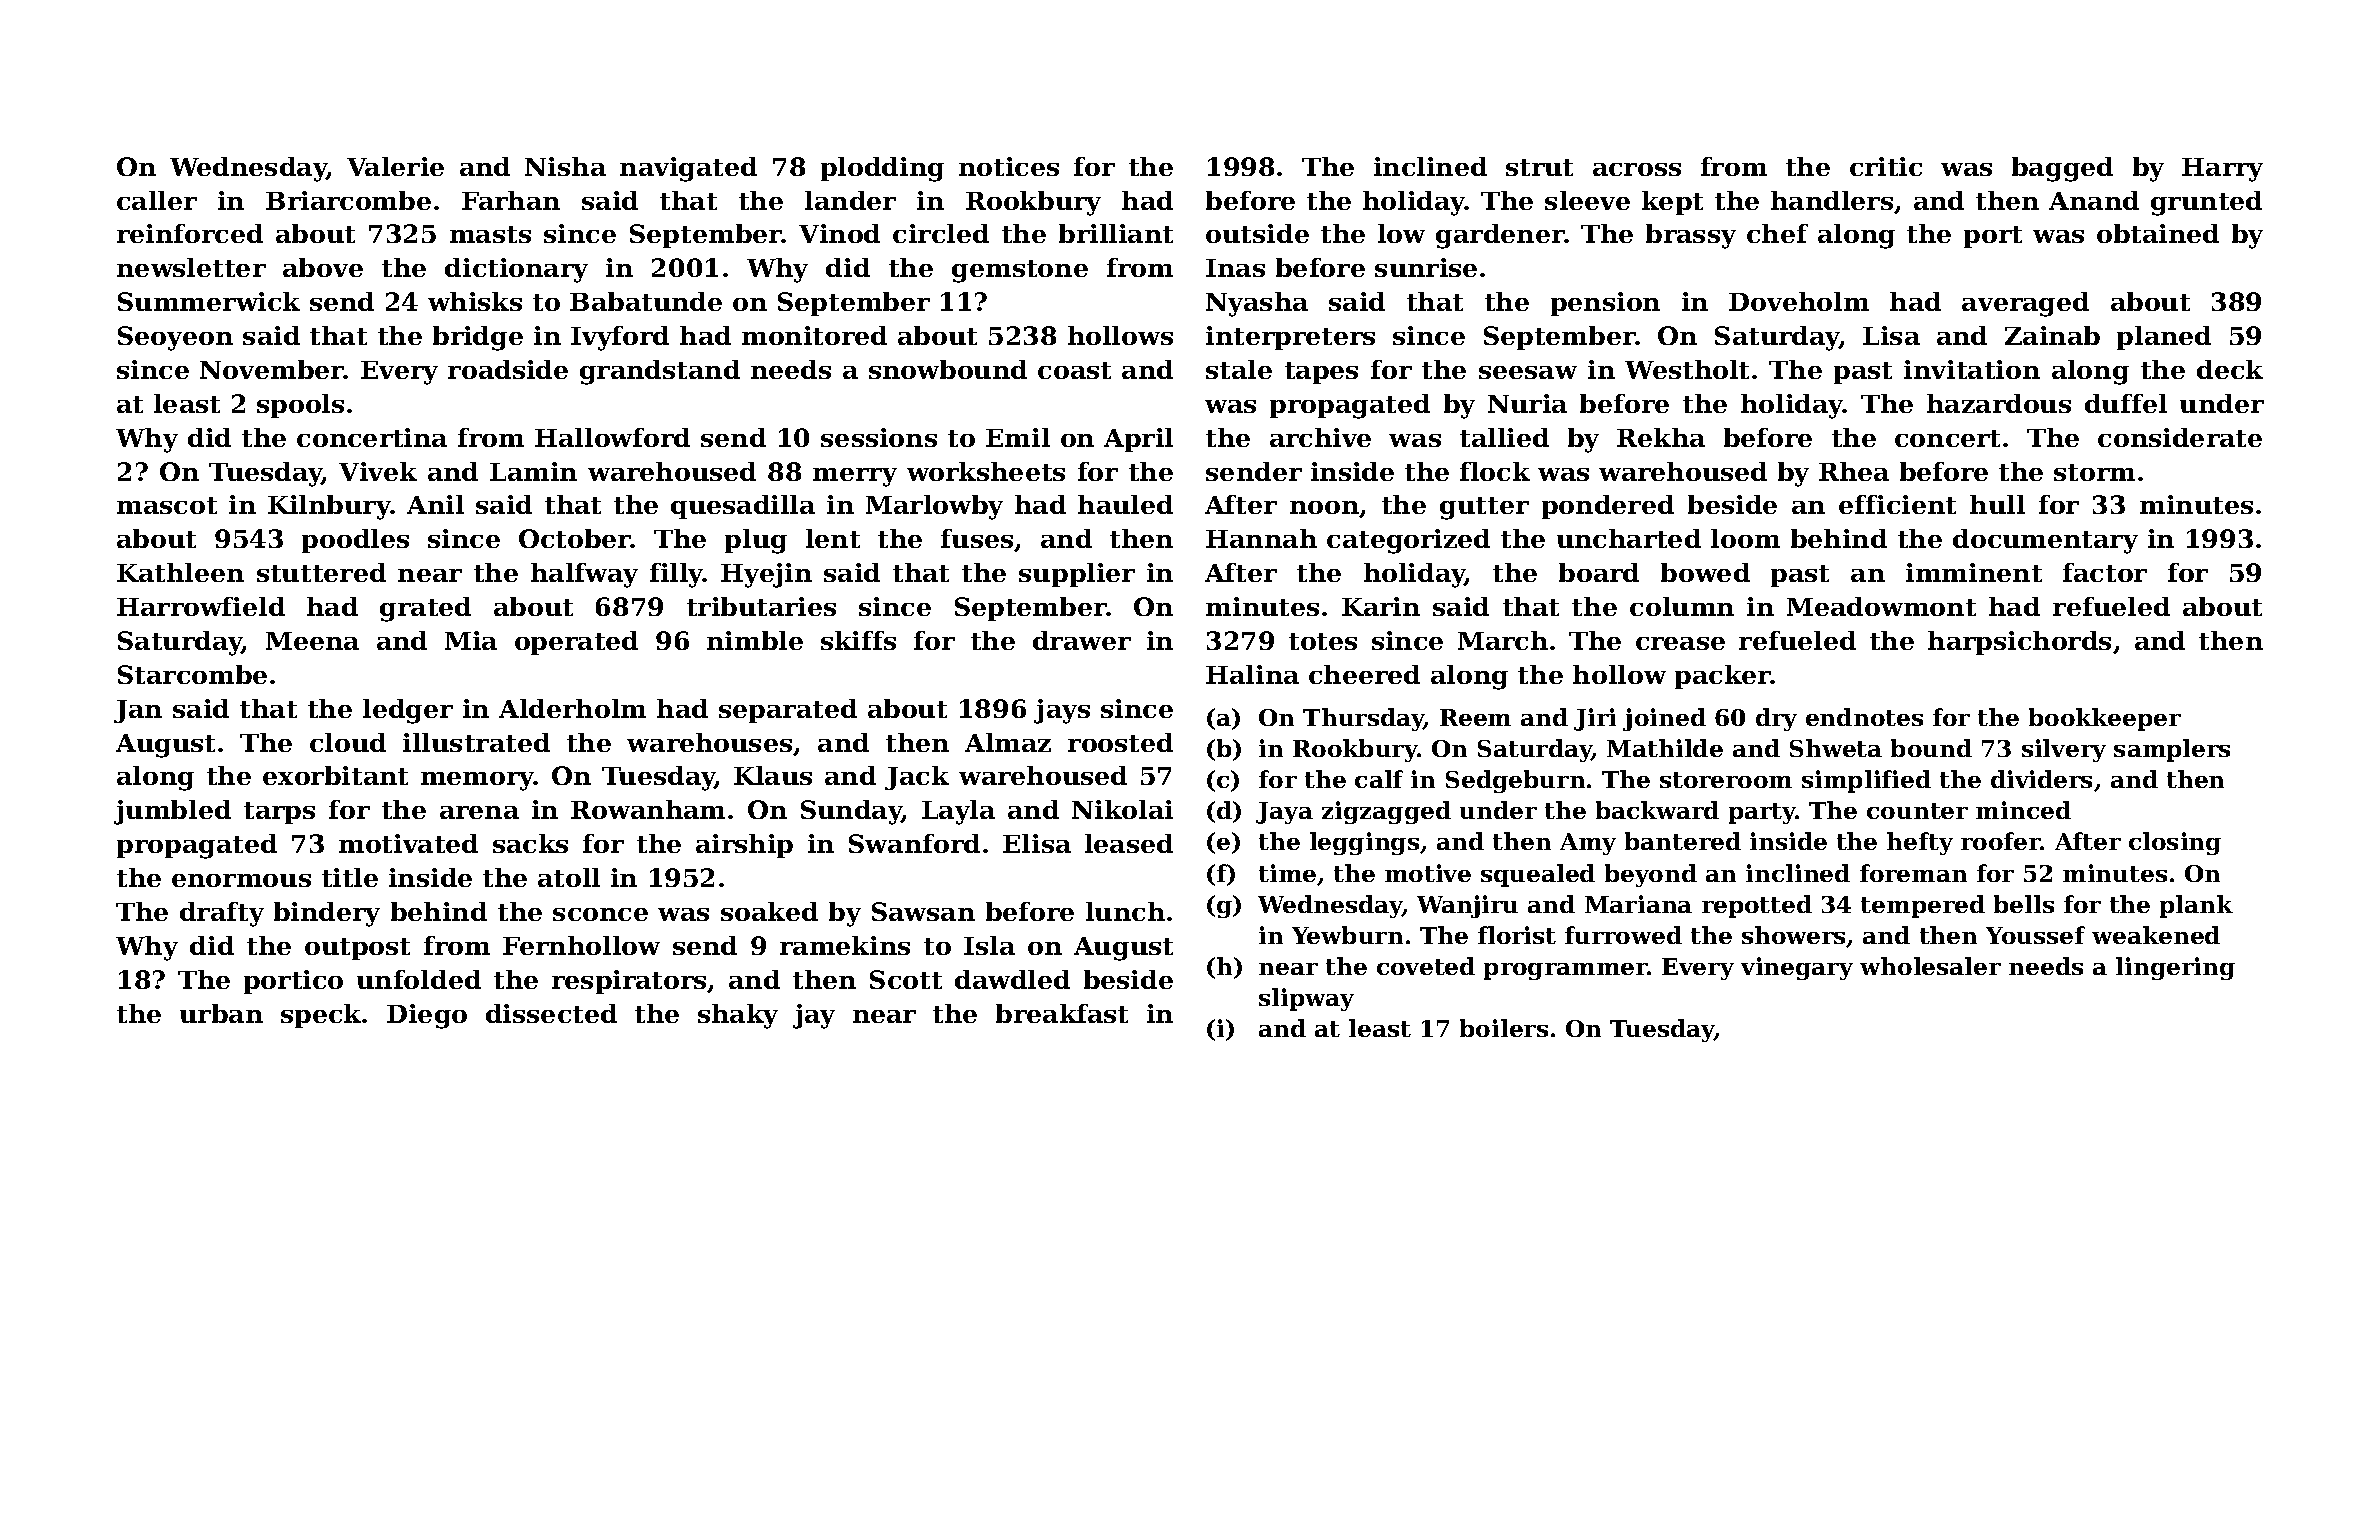 The width and height of the page is (2380, 1540). Describe the element at coordinates (180, 572) in the page. I see `Kathleen` at that location.
